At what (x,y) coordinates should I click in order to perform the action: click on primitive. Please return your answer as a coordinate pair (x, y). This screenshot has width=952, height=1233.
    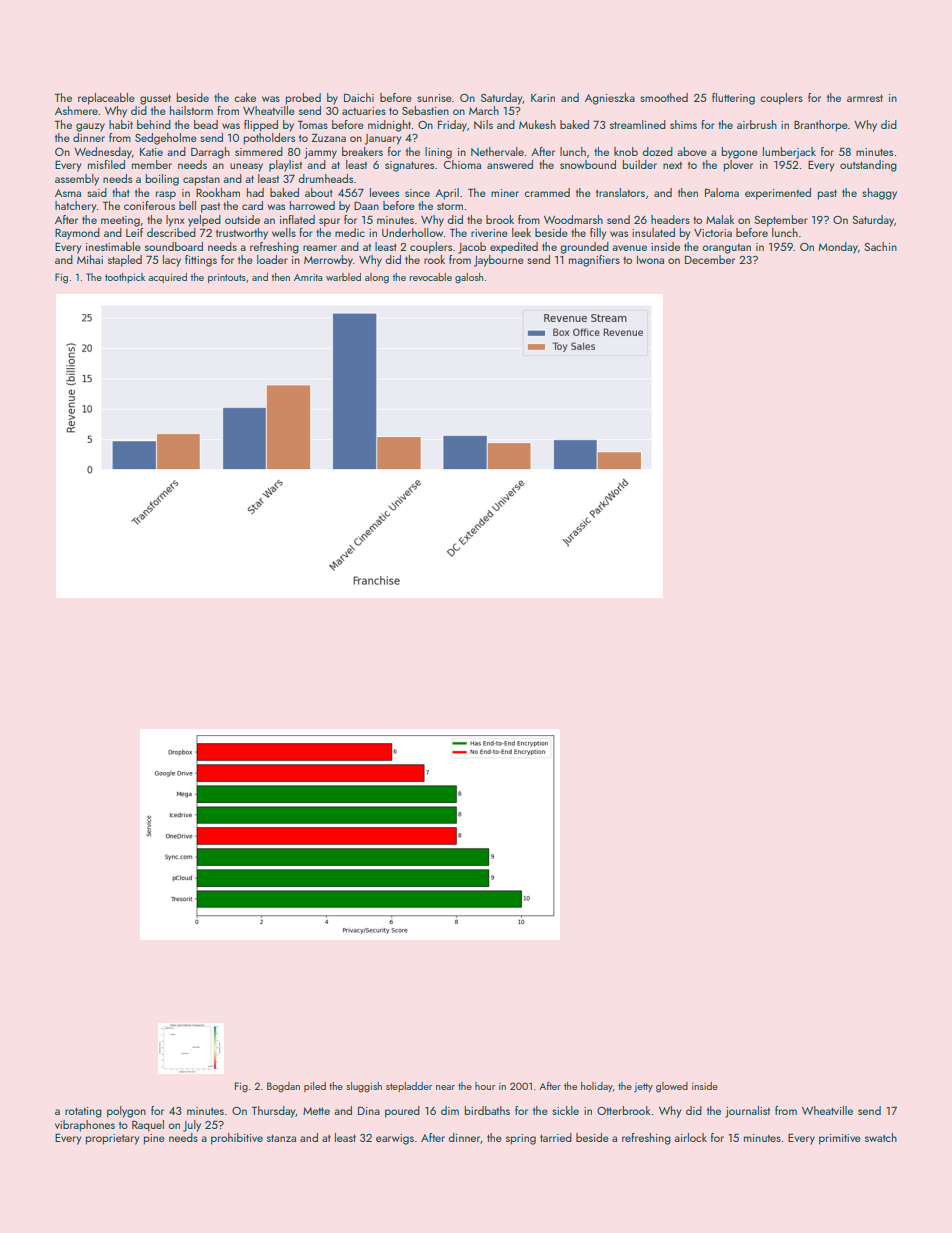
    Looking at the image, I should click on (840, 1139).
